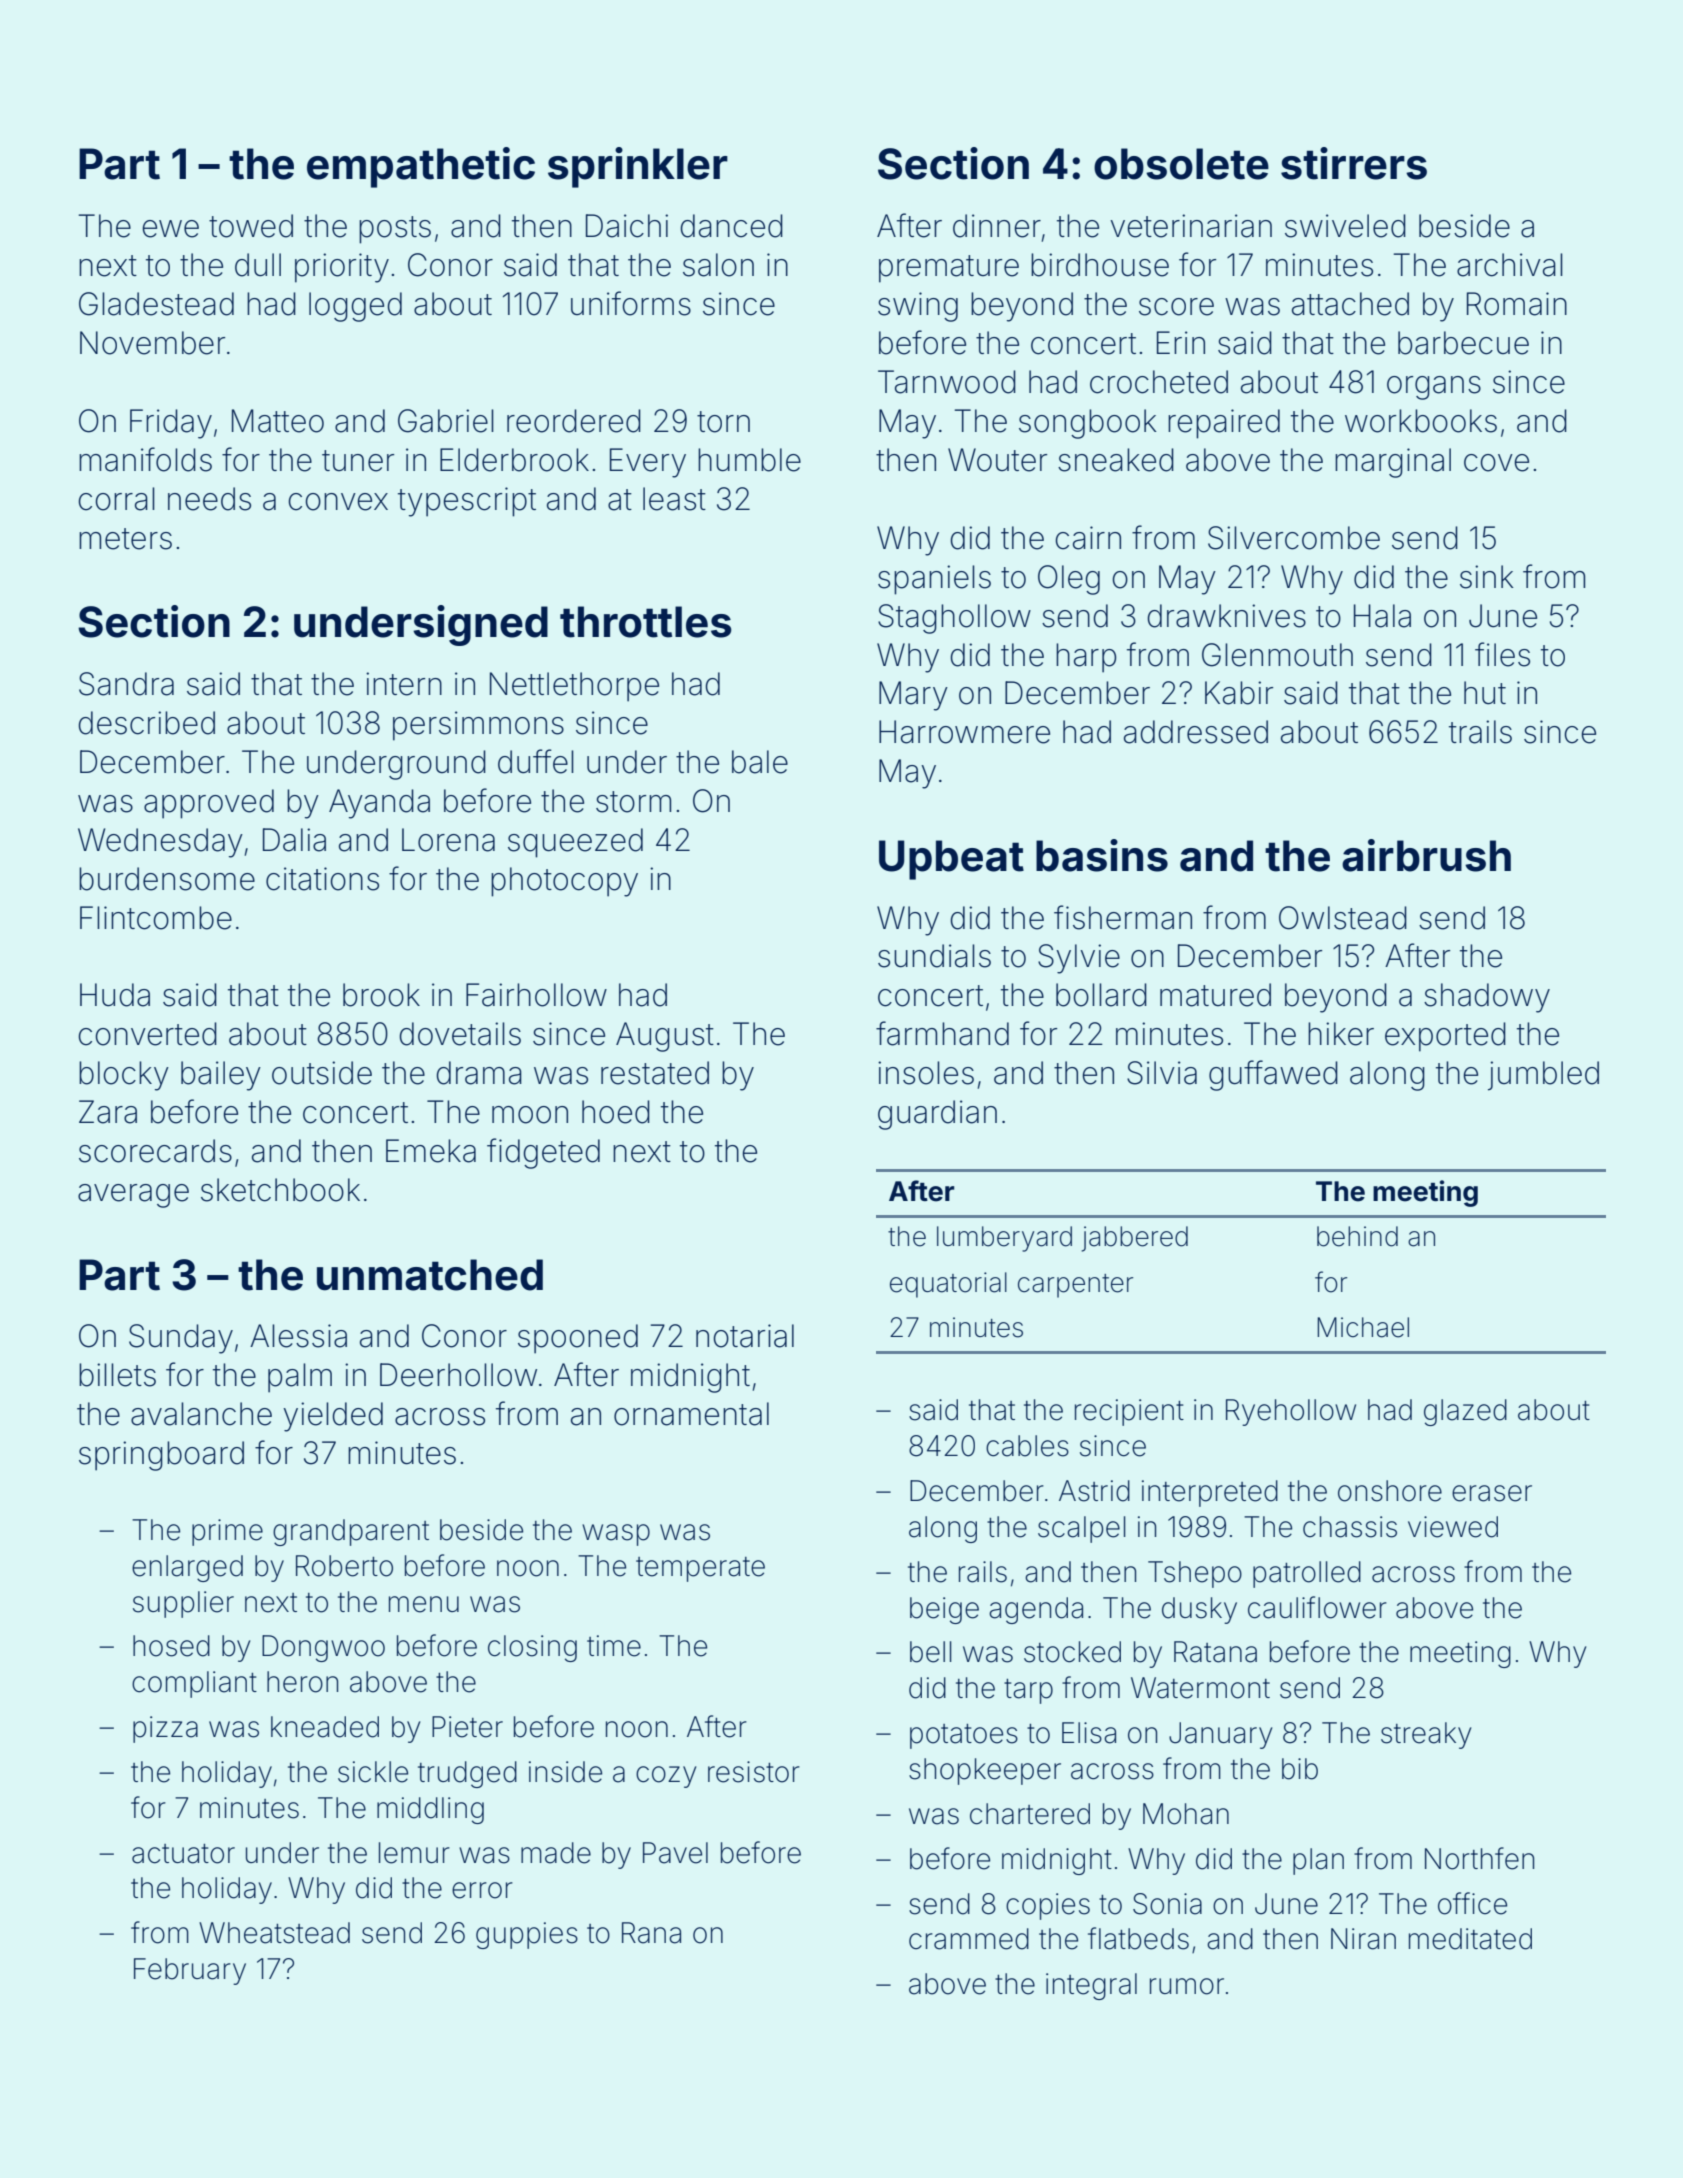 The image size is (1683, 2178). I want to click on actuator, so click(183, 1854).
